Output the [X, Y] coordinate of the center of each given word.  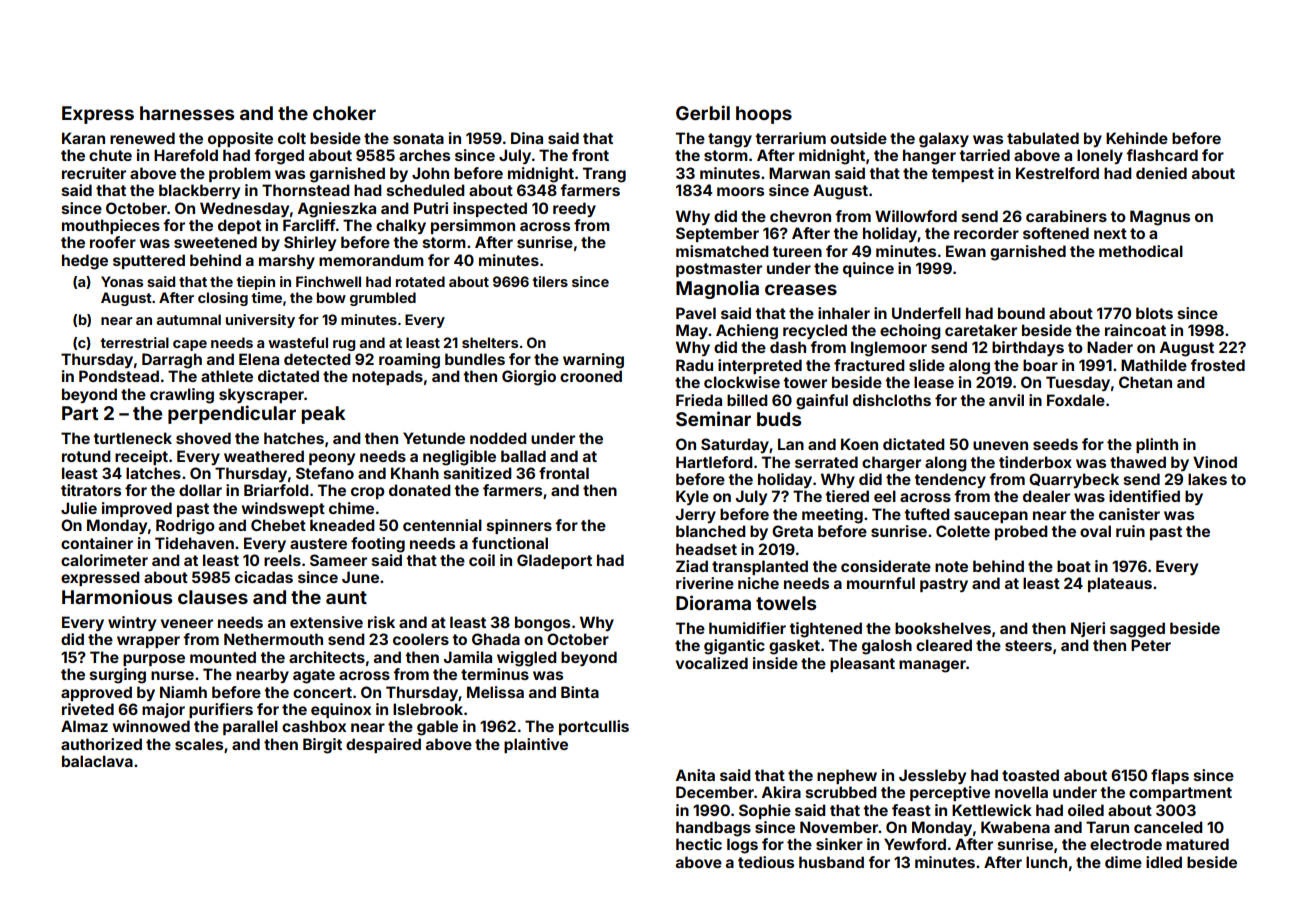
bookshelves [943, 628]
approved [96, 693]
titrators [91, 490]
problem [240, 174]
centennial [442, 525]
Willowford [916, 216]
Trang [604, 175]
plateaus [1120, 584]
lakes [1207, 479]
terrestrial [135, 342]
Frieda [699, 400]
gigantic [734, 647]
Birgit [322, 746]
